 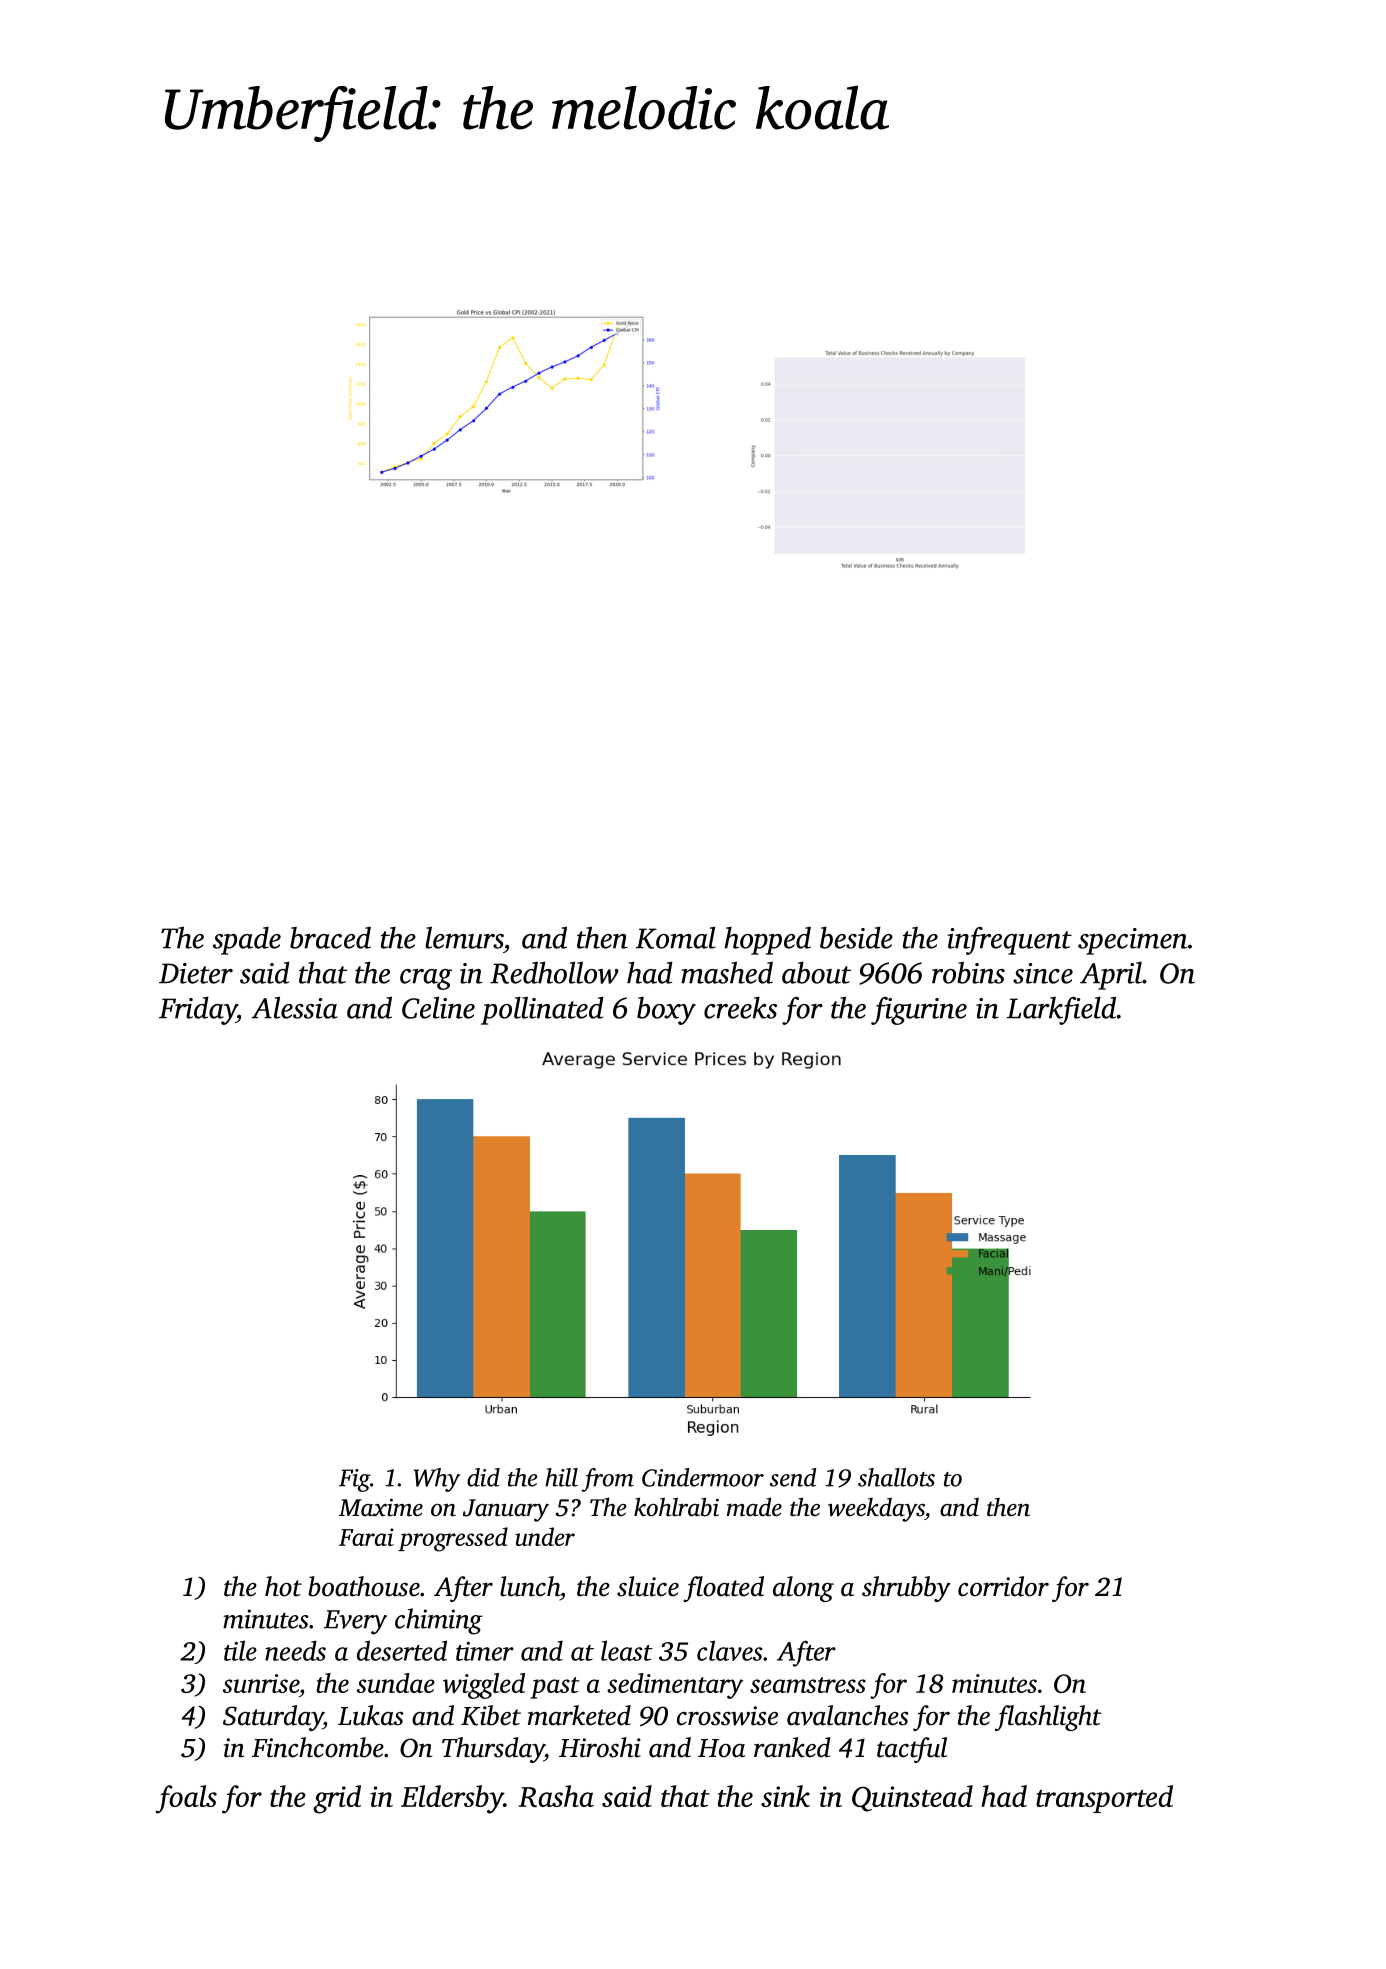 I want to click on Alessia, so click(x=294, y=1008).
